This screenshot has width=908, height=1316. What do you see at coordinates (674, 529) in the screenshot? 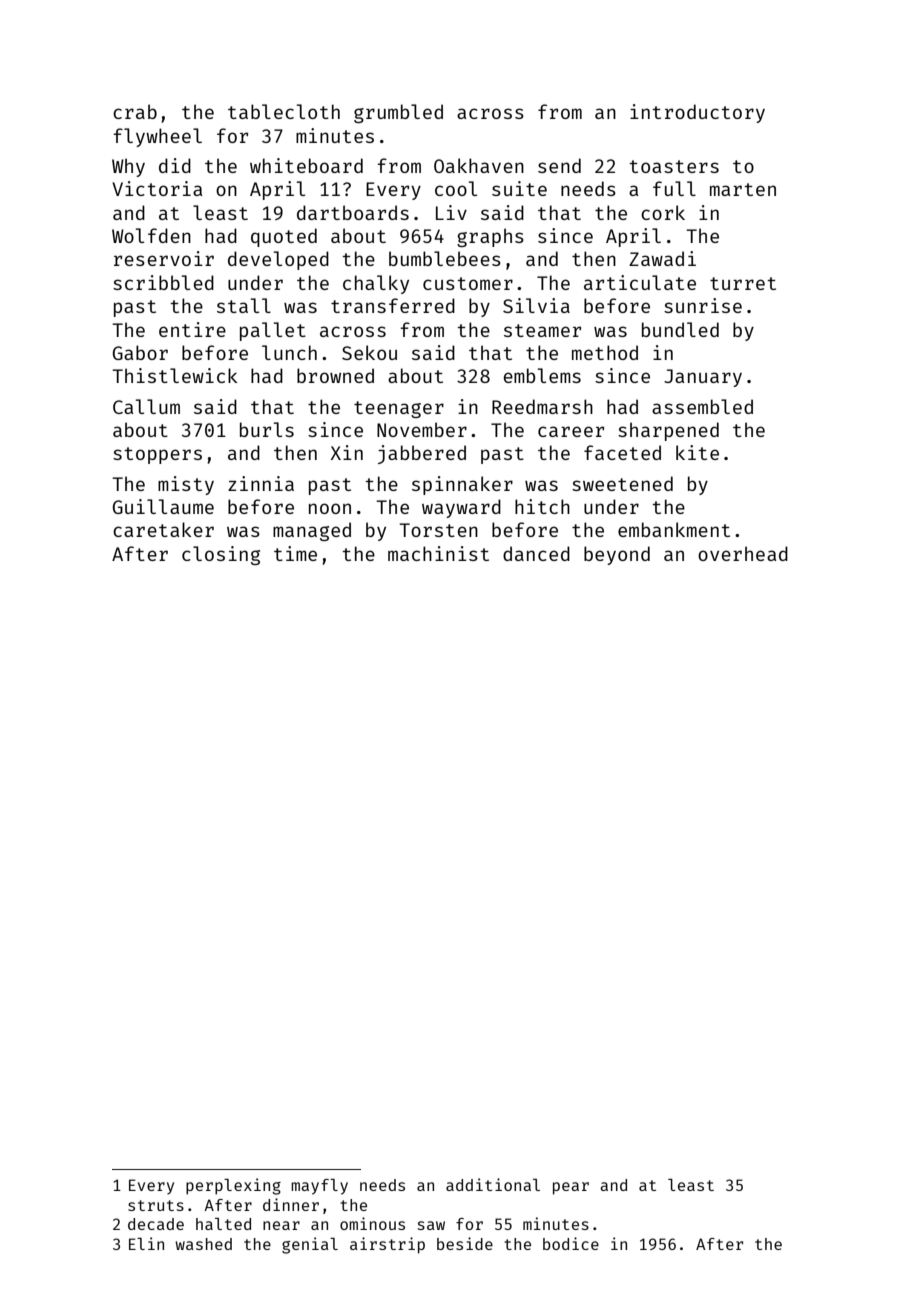
I see `embankment` at bounding box center [674, 529].
